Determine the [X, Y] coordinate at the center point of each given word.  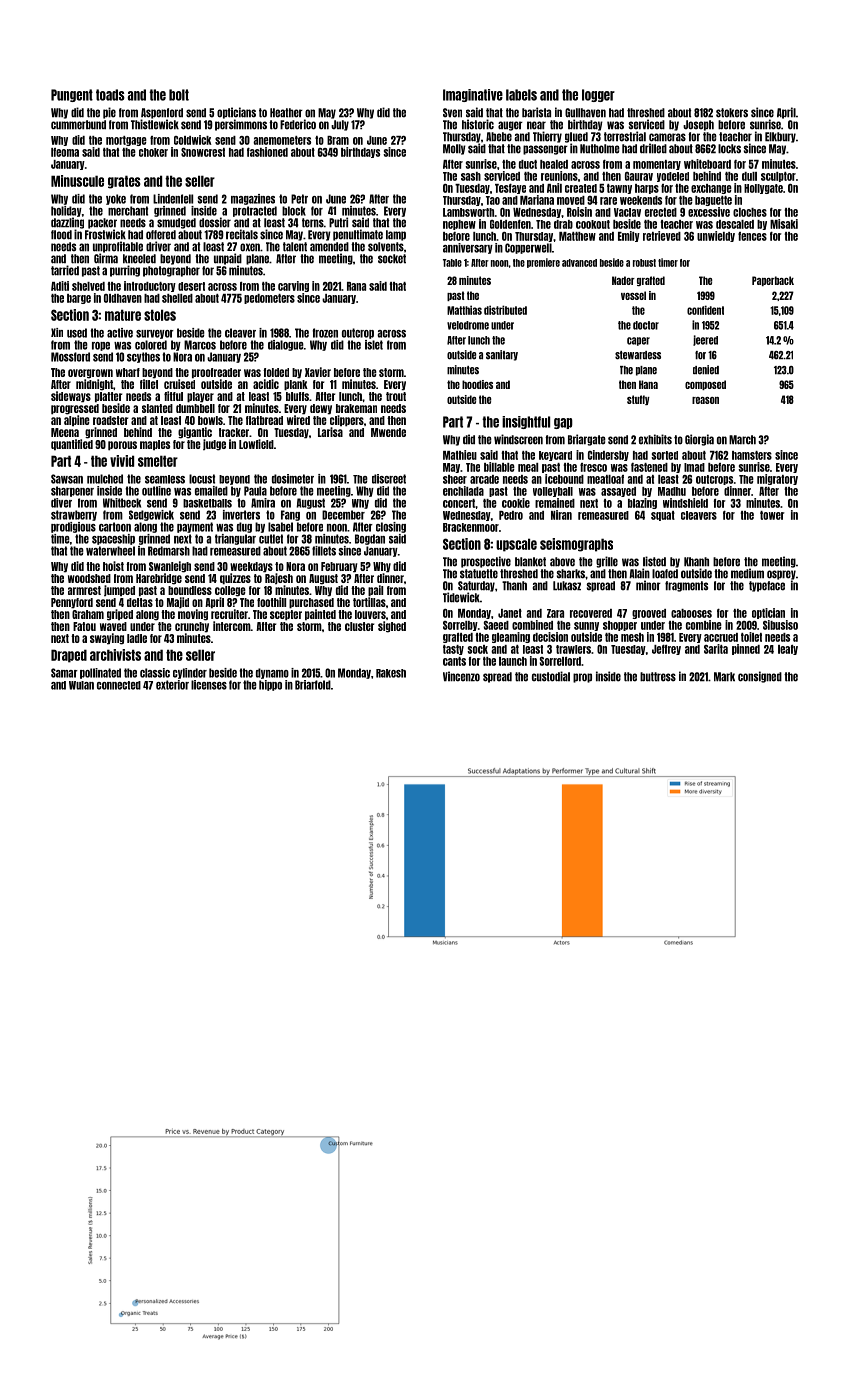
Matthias [464, 310]
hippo [270, 685]
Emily [629, 236]
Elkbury [780, 137]
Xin [57, 332]
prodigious [73, 527]
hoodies [477, 384]
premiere [543, 263]
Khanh [696, 562]
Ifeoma [65, 152]
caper [638, 341]
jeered [705, 340]
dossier [215, 222]
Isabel [280, 527]
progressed [75, 409]
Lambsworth [468, 212]
